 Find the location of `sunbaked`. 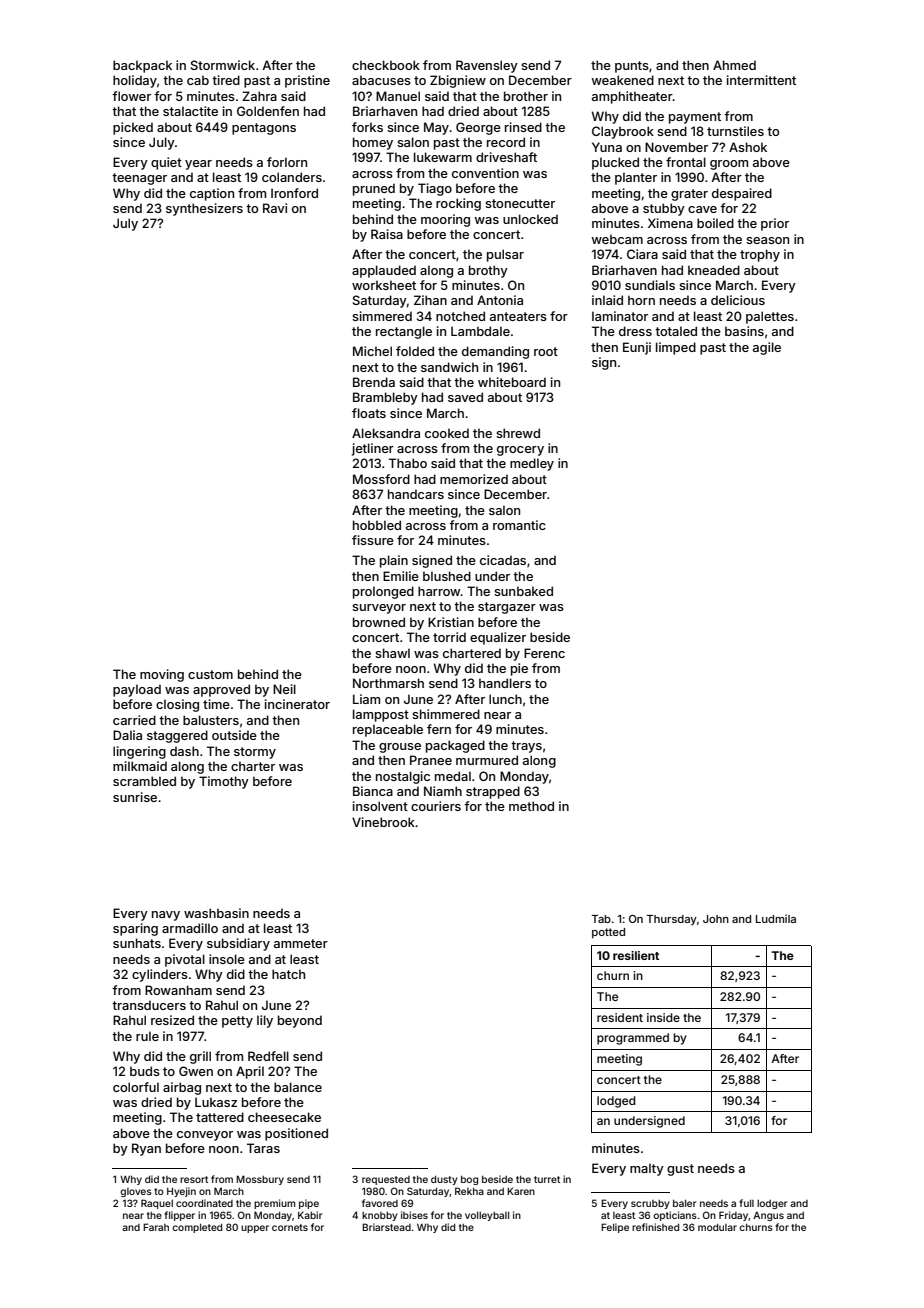

sunbaked is located at coordinates (523, 591).
